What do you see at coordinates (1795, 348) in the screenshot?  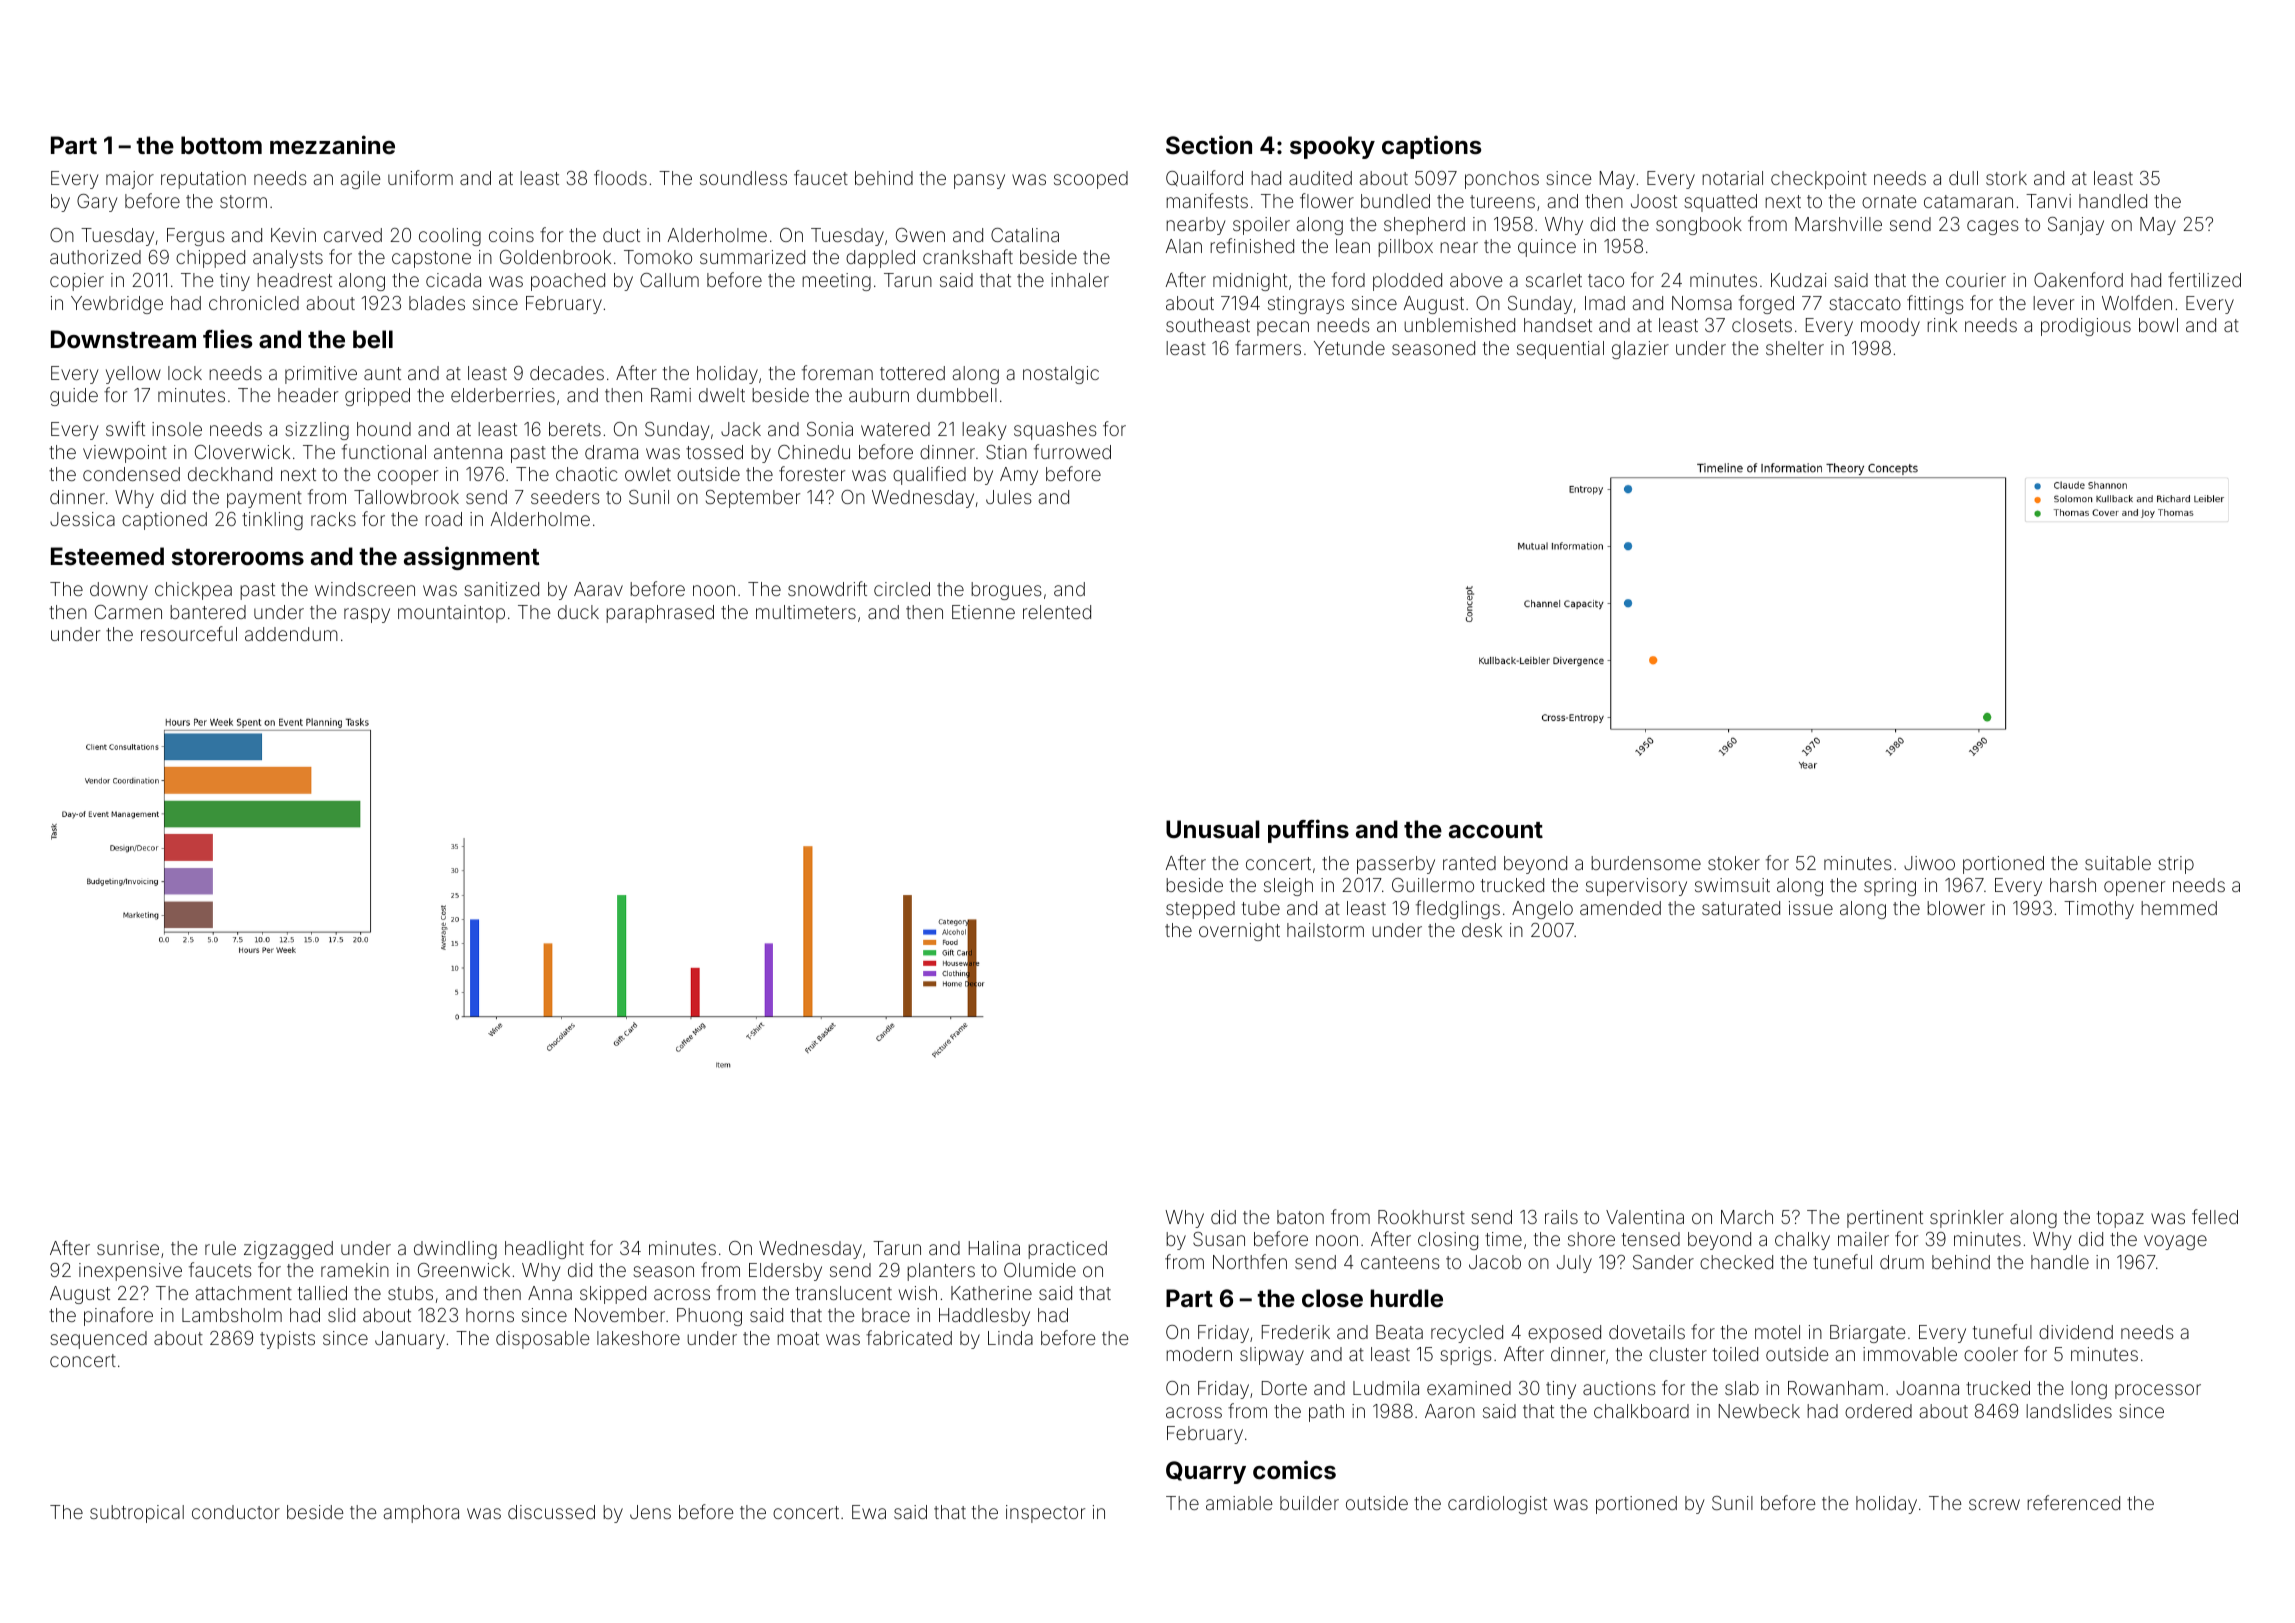 I see `shelter` at bounding box center [1795, 348].
